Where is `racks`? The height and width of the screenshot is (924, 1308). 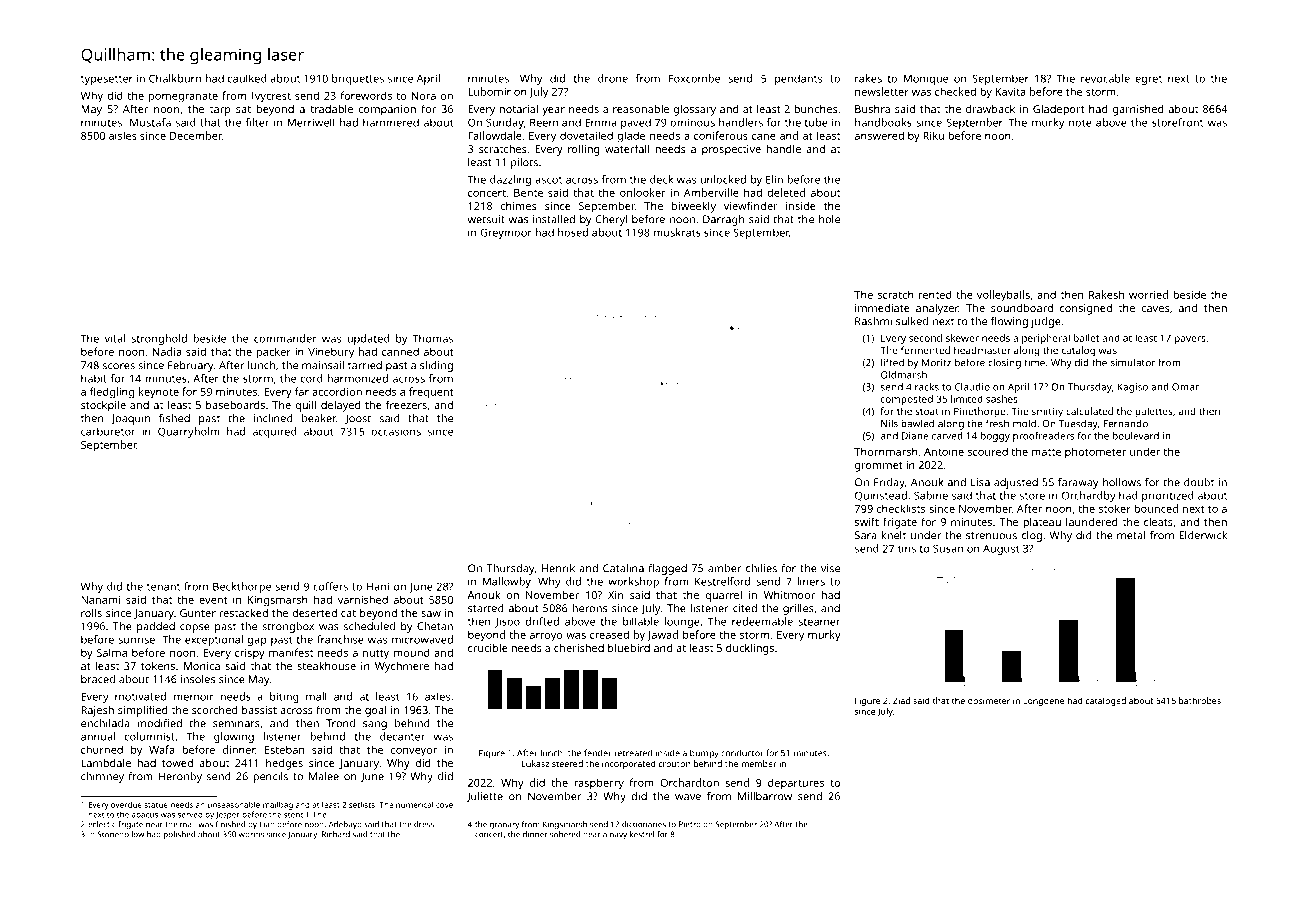 racks is located at coordinates (927, 387).
